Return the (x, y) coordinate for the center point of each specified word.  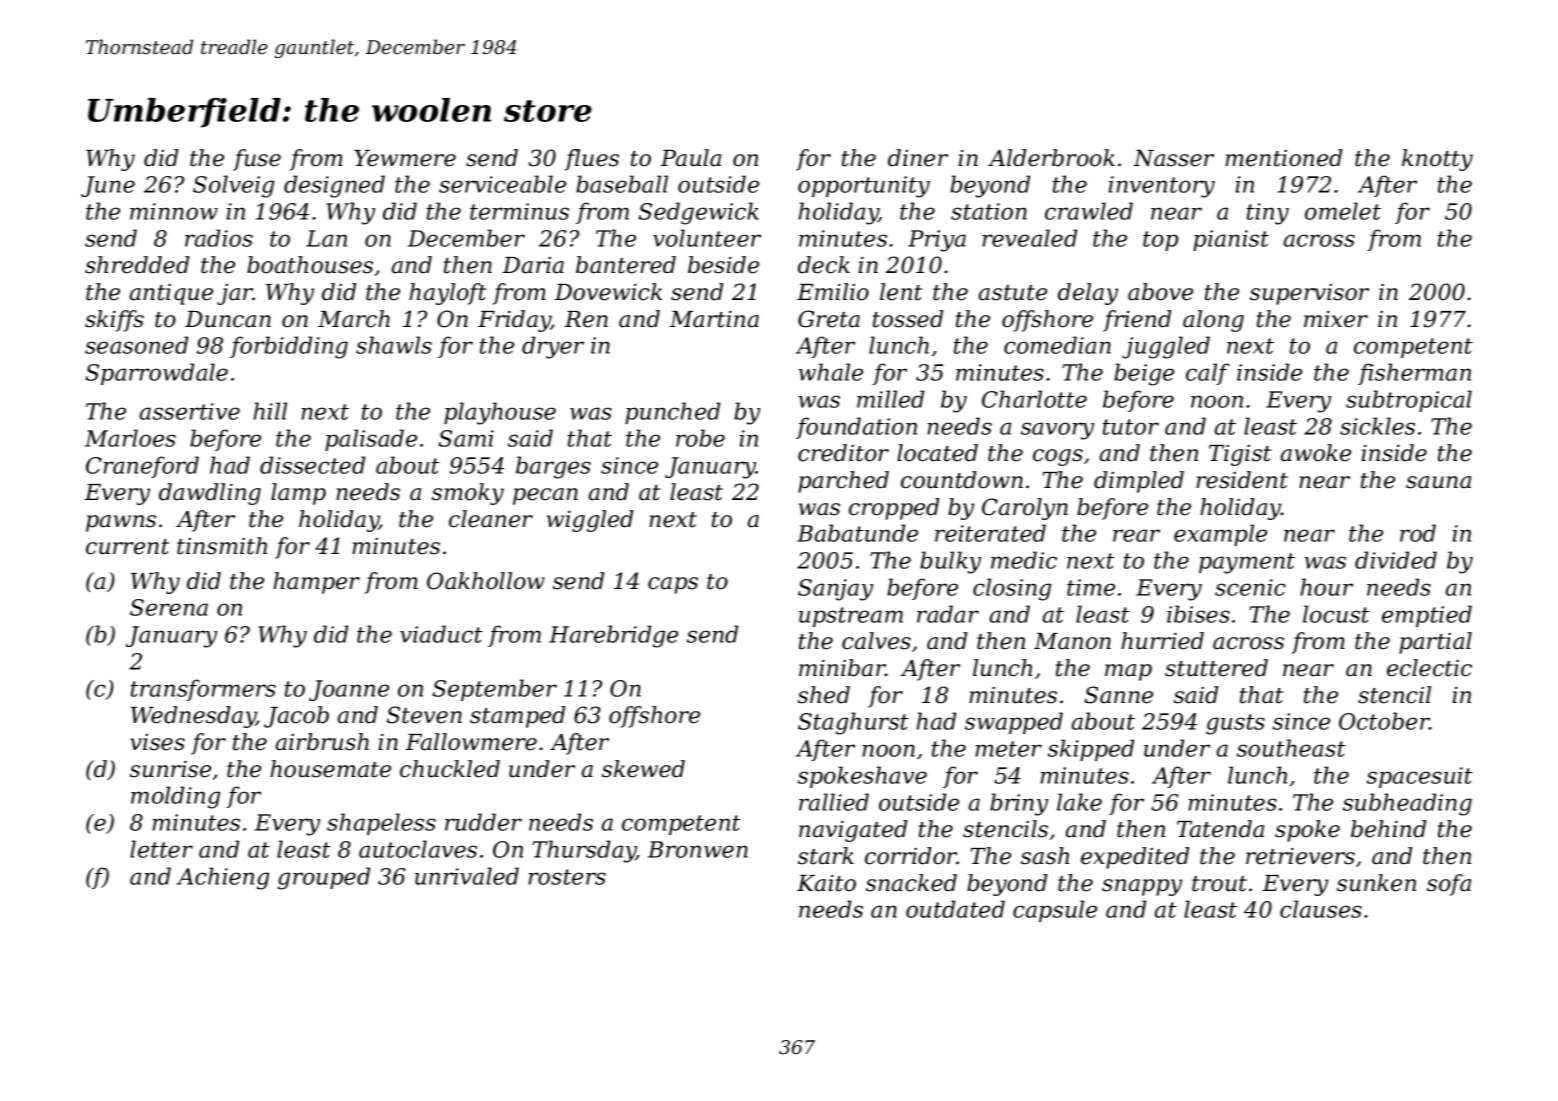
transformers (203, 690)
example (1220, 535)
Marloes (130, 438)
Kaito (826, 883)
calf (1208, 374)
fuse (257, 160)
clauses (1321, 909)
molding (175, 797)
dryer (553, 347)
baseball (622, 184)
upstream (851, 617)
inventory (1162, 187)
